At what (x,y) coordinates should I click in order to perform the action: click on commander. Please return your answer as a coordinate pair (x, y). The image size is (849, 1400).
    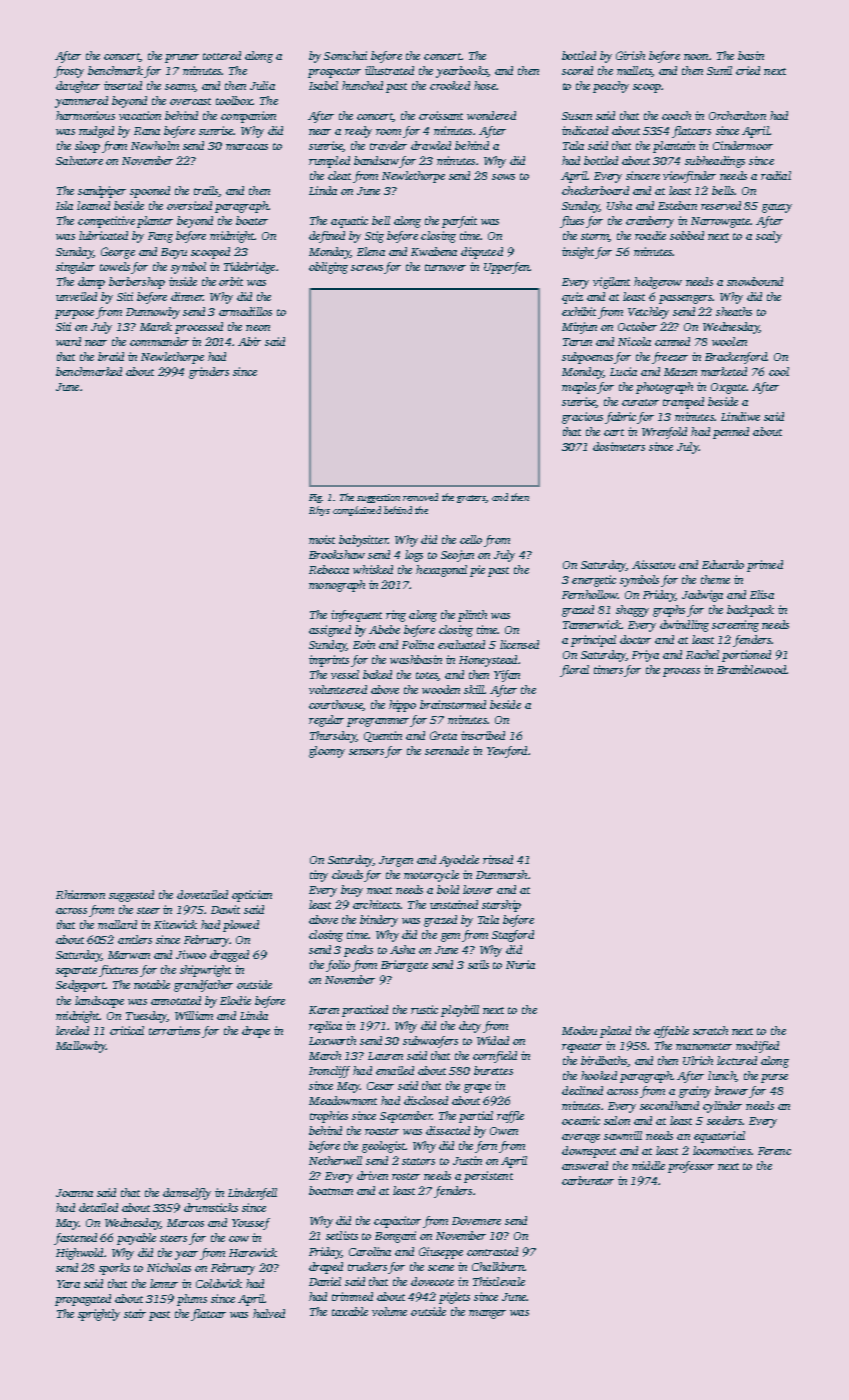
    Looking at the image, I should click on (159, 341).
